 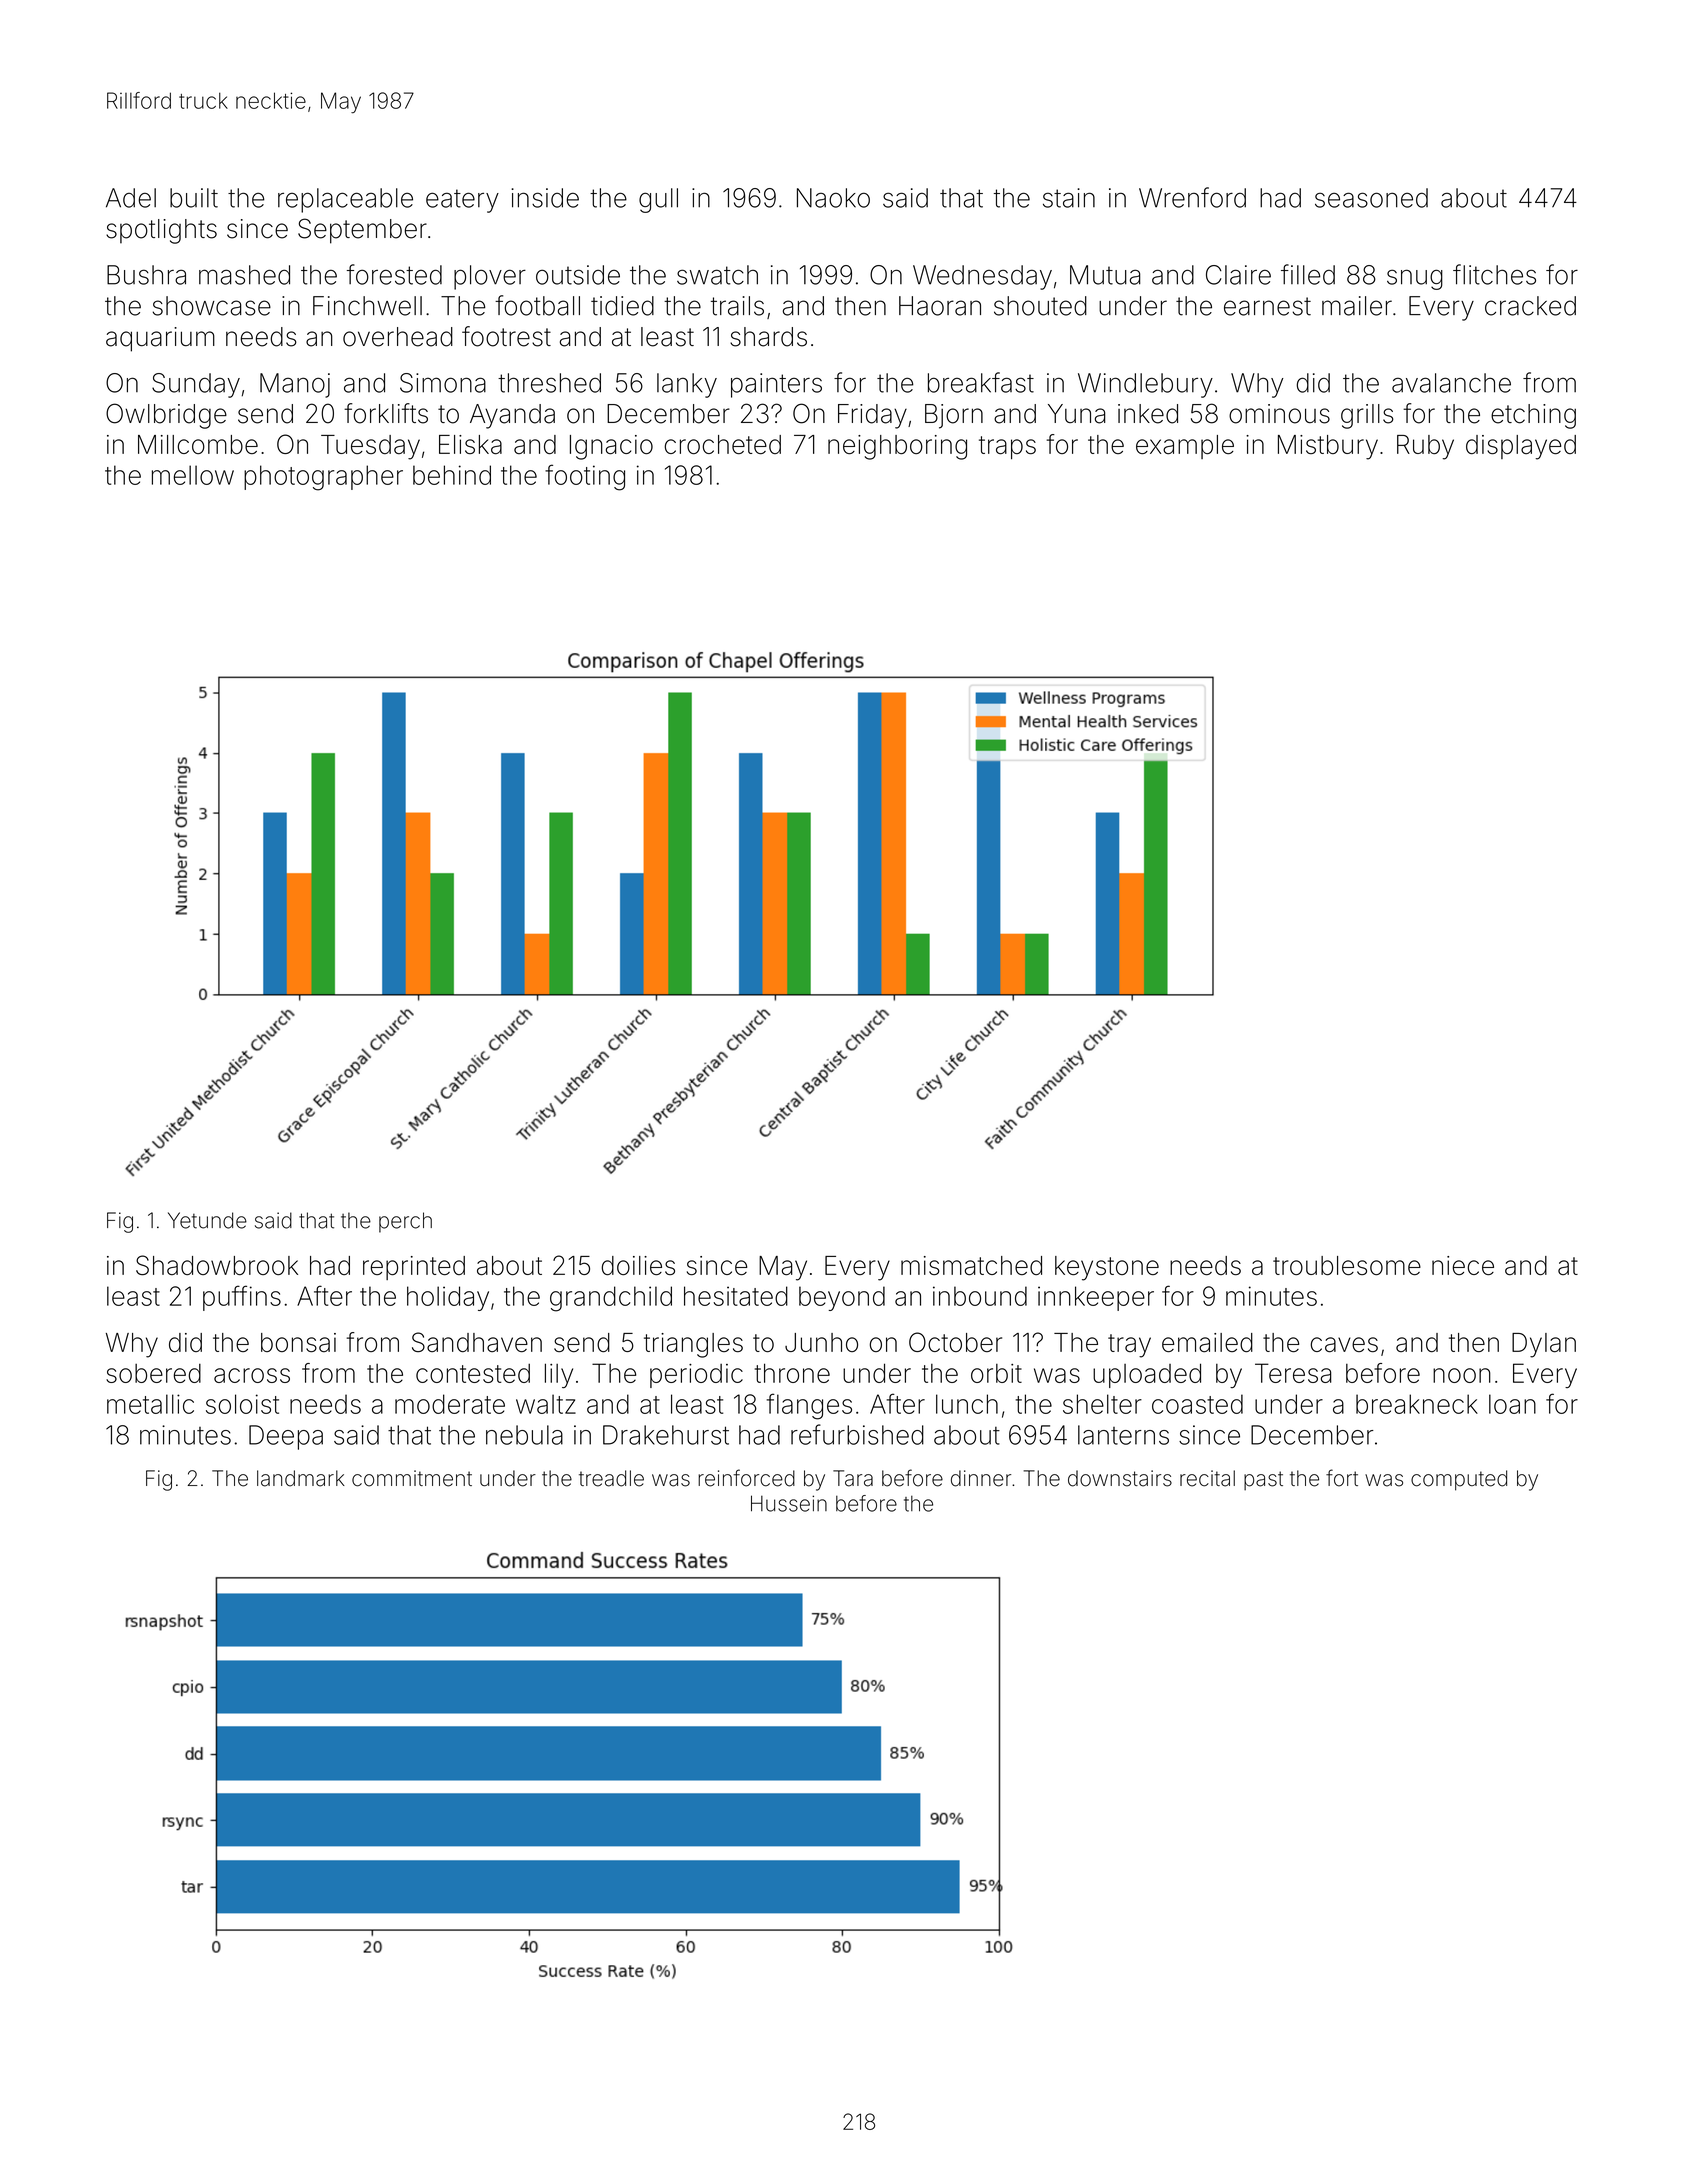 I want to click on landmark, so click(x=301, y=1478).
